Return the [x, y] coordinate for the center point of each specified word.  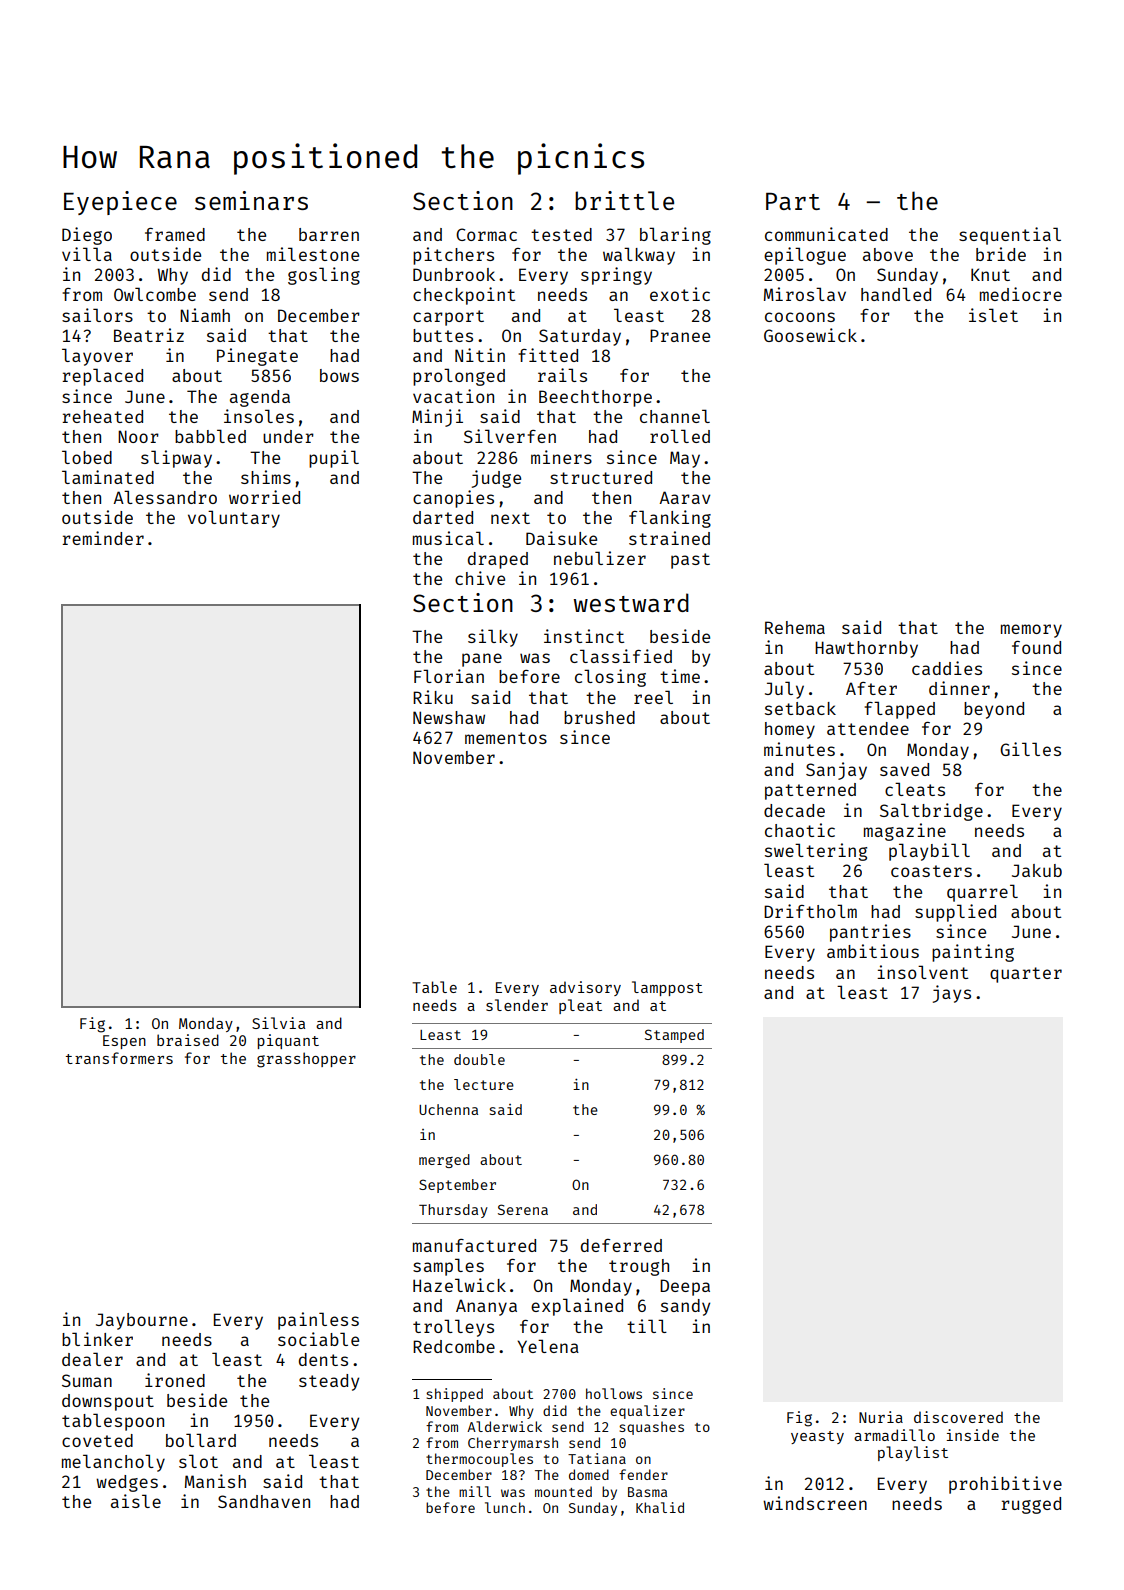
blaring [675, 236]
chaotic [800, 830]
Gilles [1030, 749]
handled [896, 294]
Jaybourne [142, 1321]
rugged [1031, 1505]
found [1036, 647]
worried [264, 497]
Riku [433, 697]
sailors [97, 315]
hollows [614, 1393]
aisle [136, 1501]
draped [498, 560]
